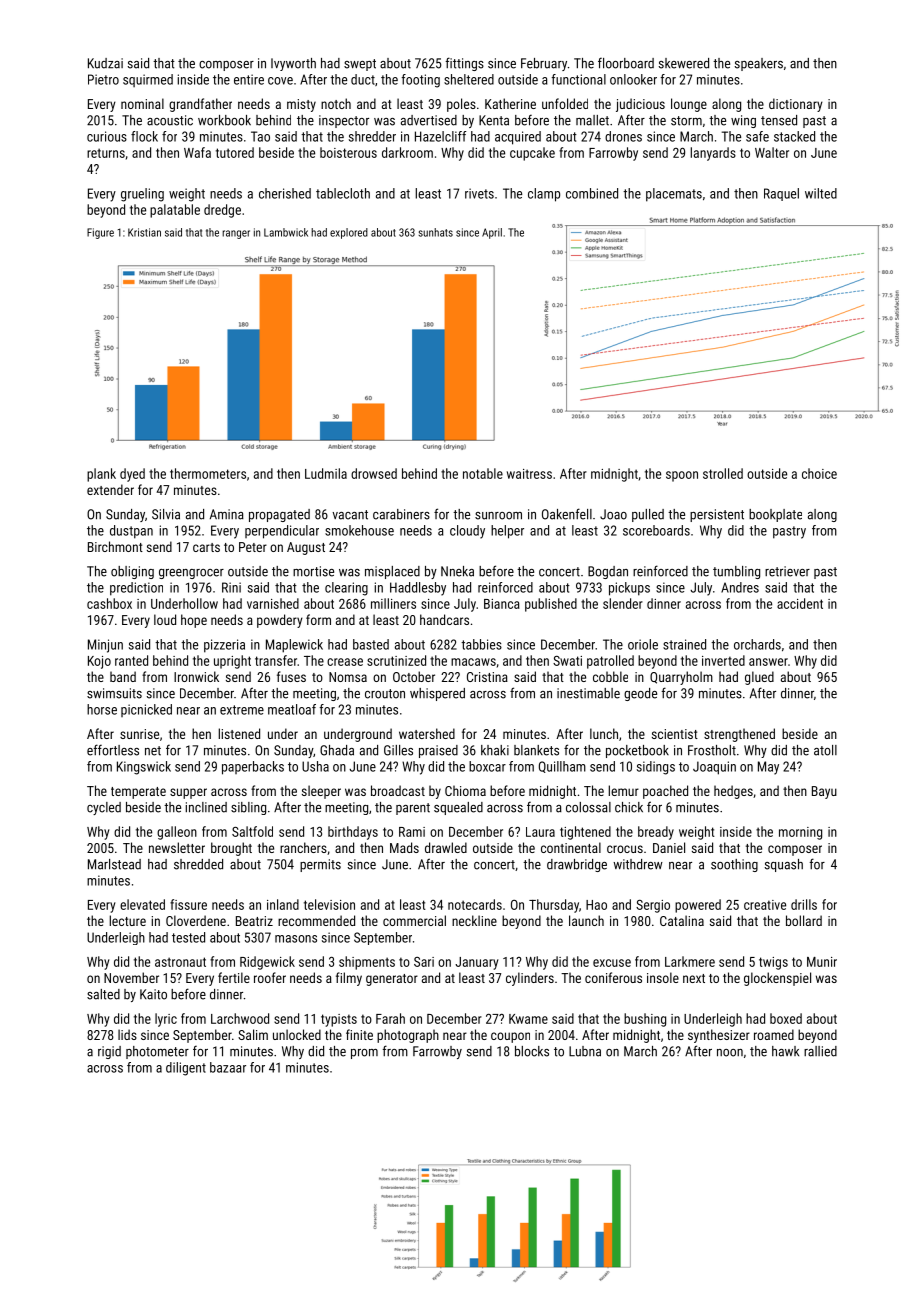  Describe the element at coordinates (777, 979) in the screenshot. I see `glockenspiel` at that location.
